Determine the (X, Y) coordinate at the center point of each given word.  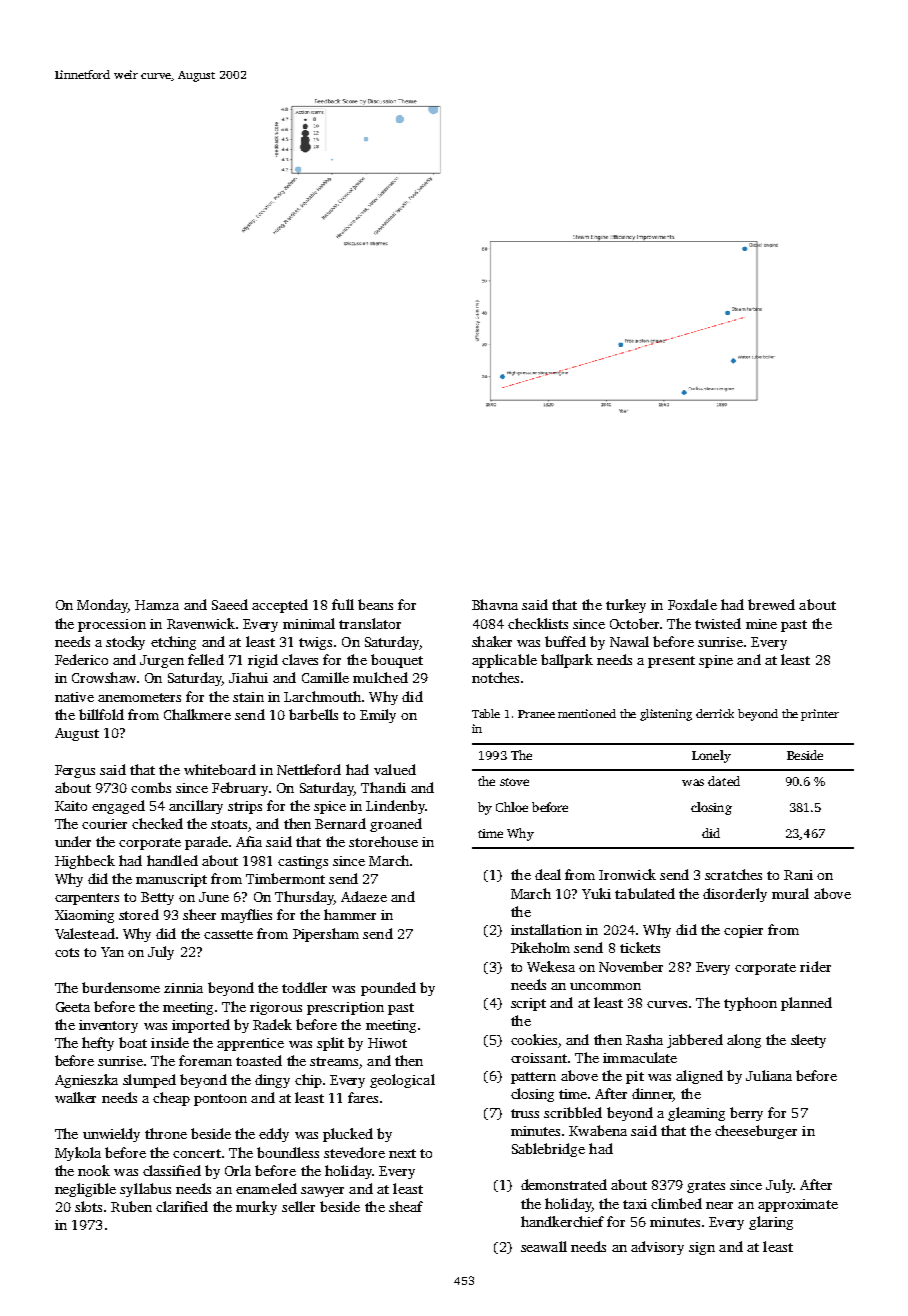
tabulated (645, 893)
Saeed (230, 604)
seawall (544, 1246)
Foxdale (692, 604)
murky (256, 1208)
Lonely (711, 756)
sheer (199, 914)
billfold (101, 714)
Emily (378, 716)
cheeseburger (756, 1132)
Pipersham (326, 935)
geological (402, 1081)
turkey (626, 606)
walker (75, 1097)
